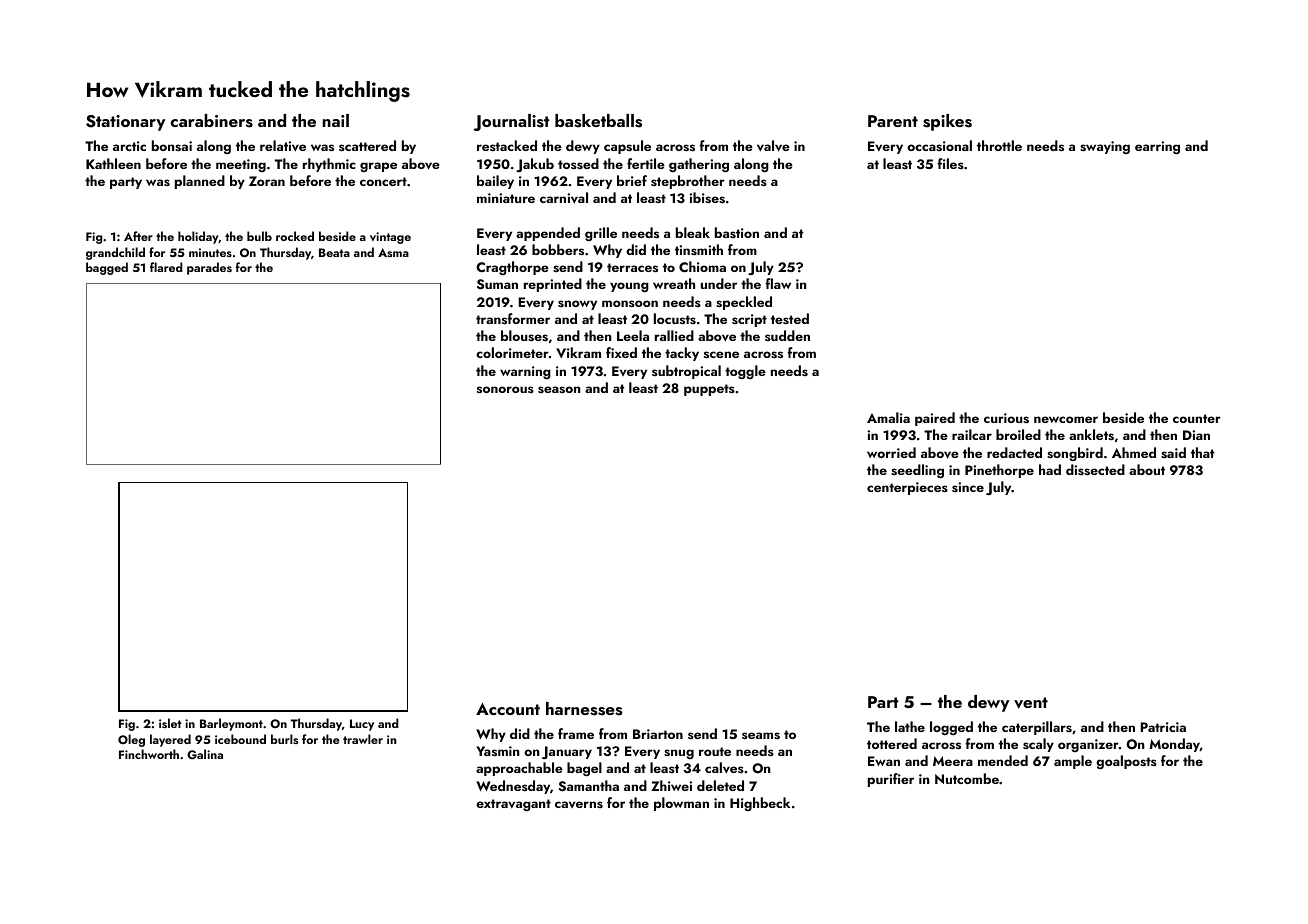  What do you see at coordinates (1157, 147) in the page?
I see `earring` at bounding box center [1157, 147].
